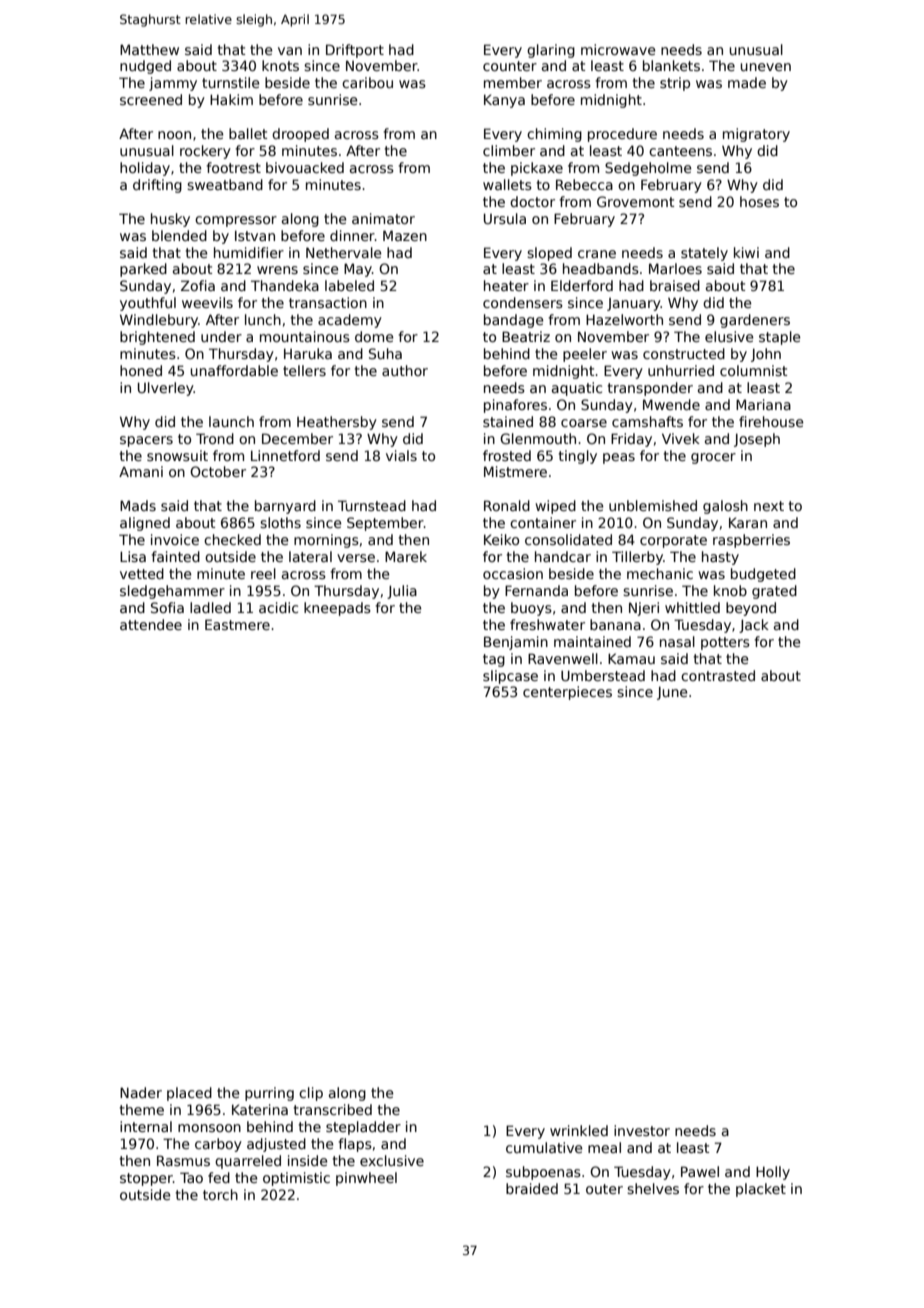 The height and width of the page is (1308, 924). Describe the element at coordinates (392, 1160) in the page. I see `exclusive` at that location.
